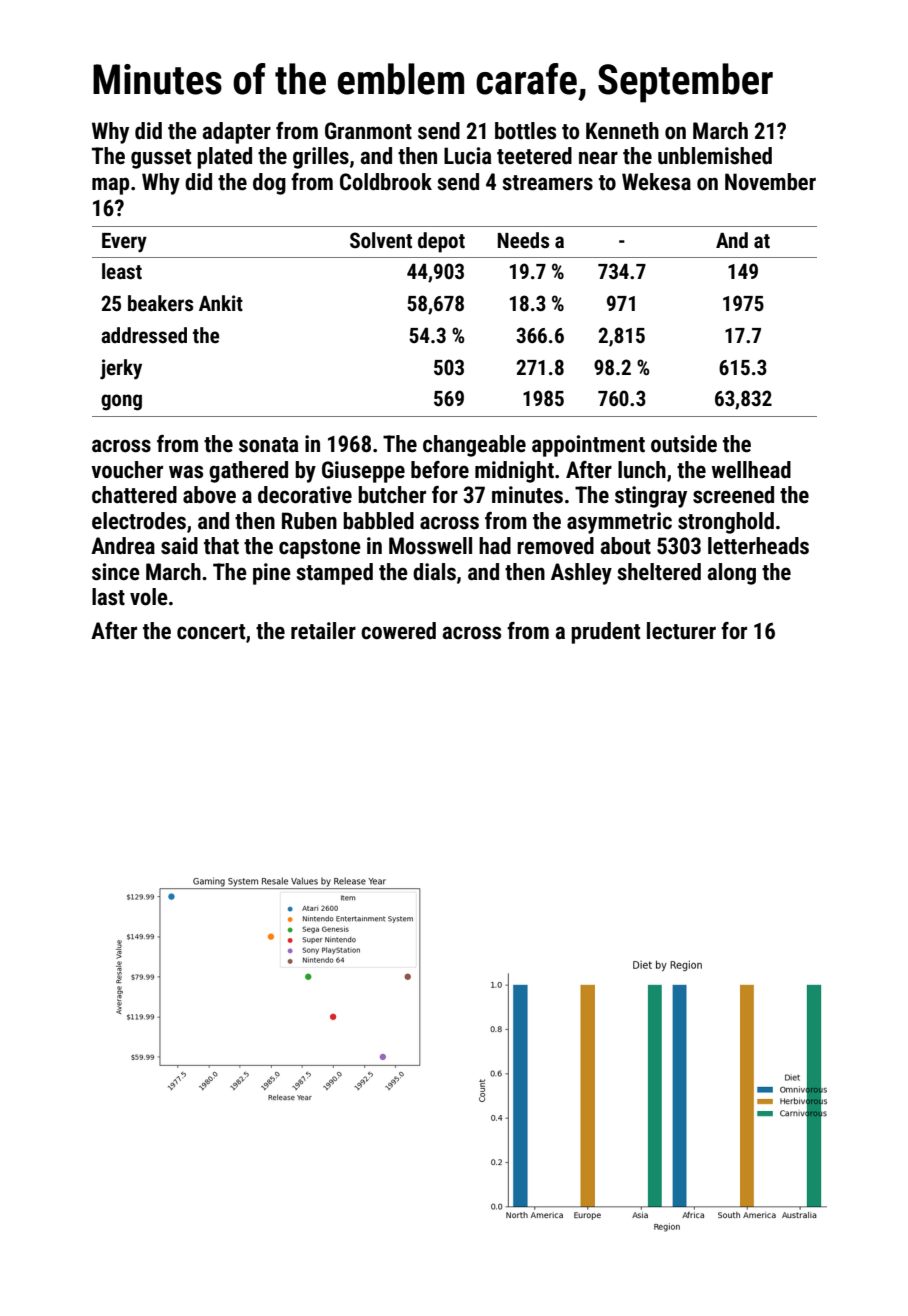 Image resolution: width=908 pixels, height=1316 pixels. What do you see at coordinates (236, 133) in the screenshot?
I see `adapter` at bounding box center [236, 133].
